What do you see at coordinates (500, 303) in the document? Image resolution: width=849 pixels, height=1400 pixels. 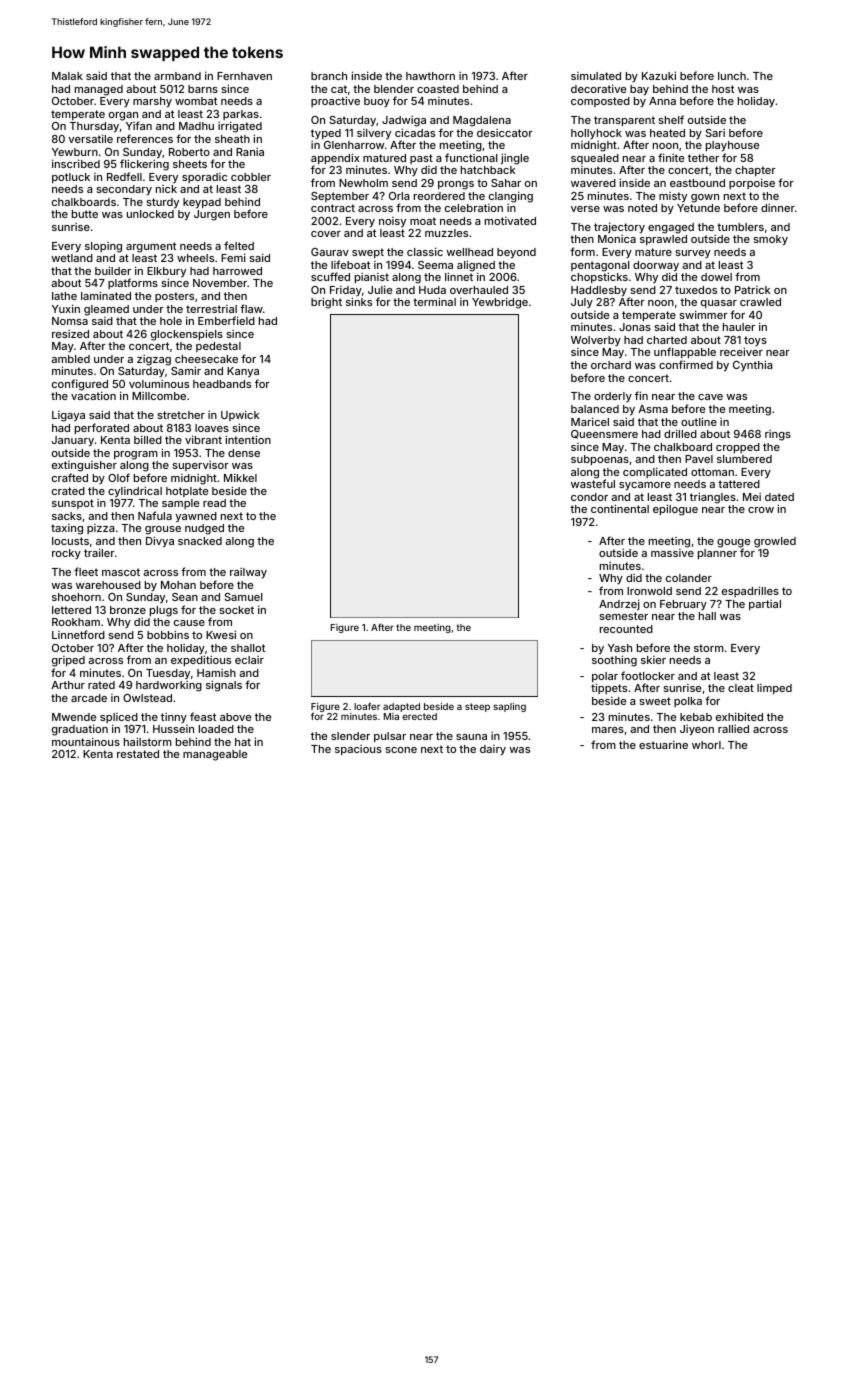 I see `Yewbridge` at bounding box center [500, 303].
